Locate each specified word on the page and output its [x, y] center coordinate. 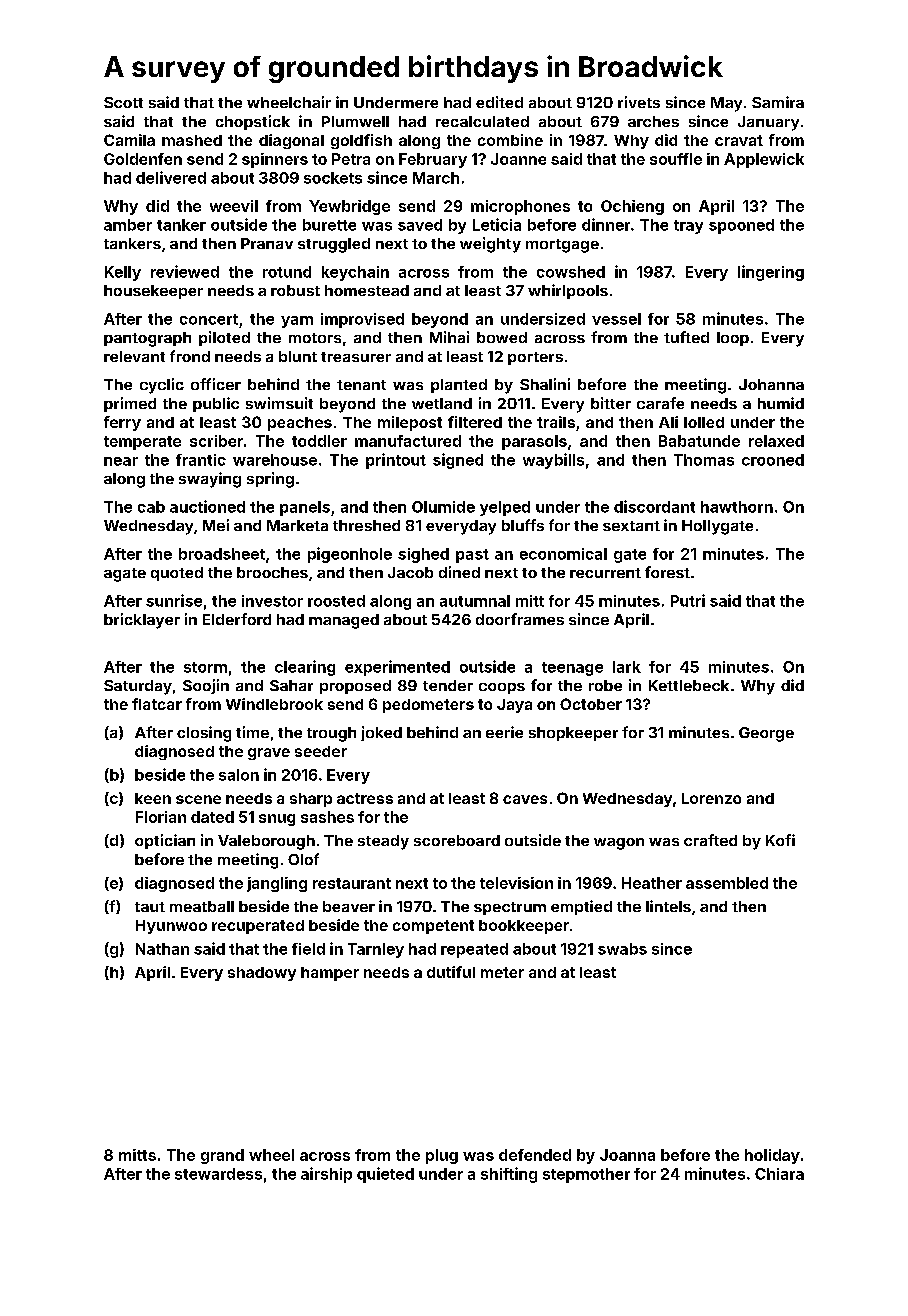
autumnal [475, 601]
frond [190, 356]
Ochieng [632, 207]
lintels [668, 906]
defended [535, 1155]
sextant [631, 526]
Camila [129, 140]
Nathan [162, 949]
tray [688, 227]
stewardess [218, 1174]
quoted [177, 574]
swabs [622, 949]
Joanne [518, 159]
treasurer [356, 357]
